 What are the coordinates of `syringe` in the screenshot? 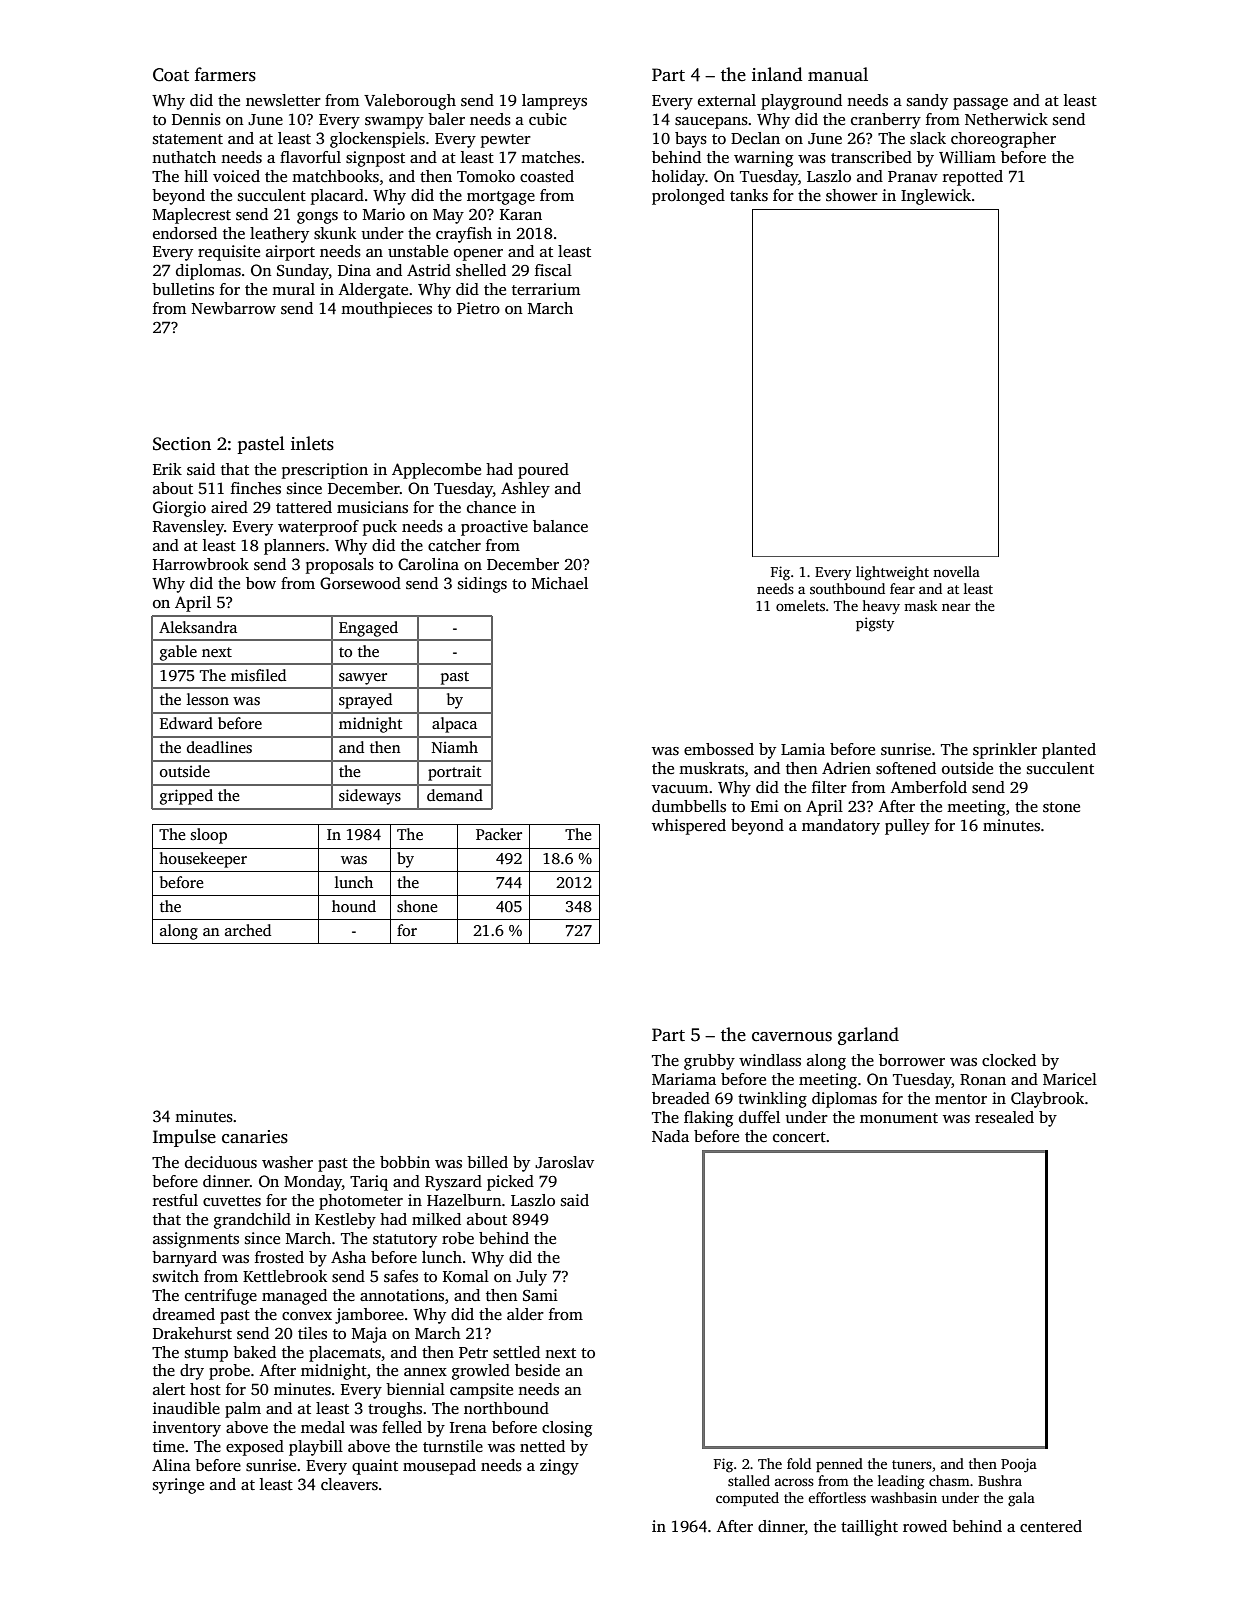 It's located at (178, 1486).
